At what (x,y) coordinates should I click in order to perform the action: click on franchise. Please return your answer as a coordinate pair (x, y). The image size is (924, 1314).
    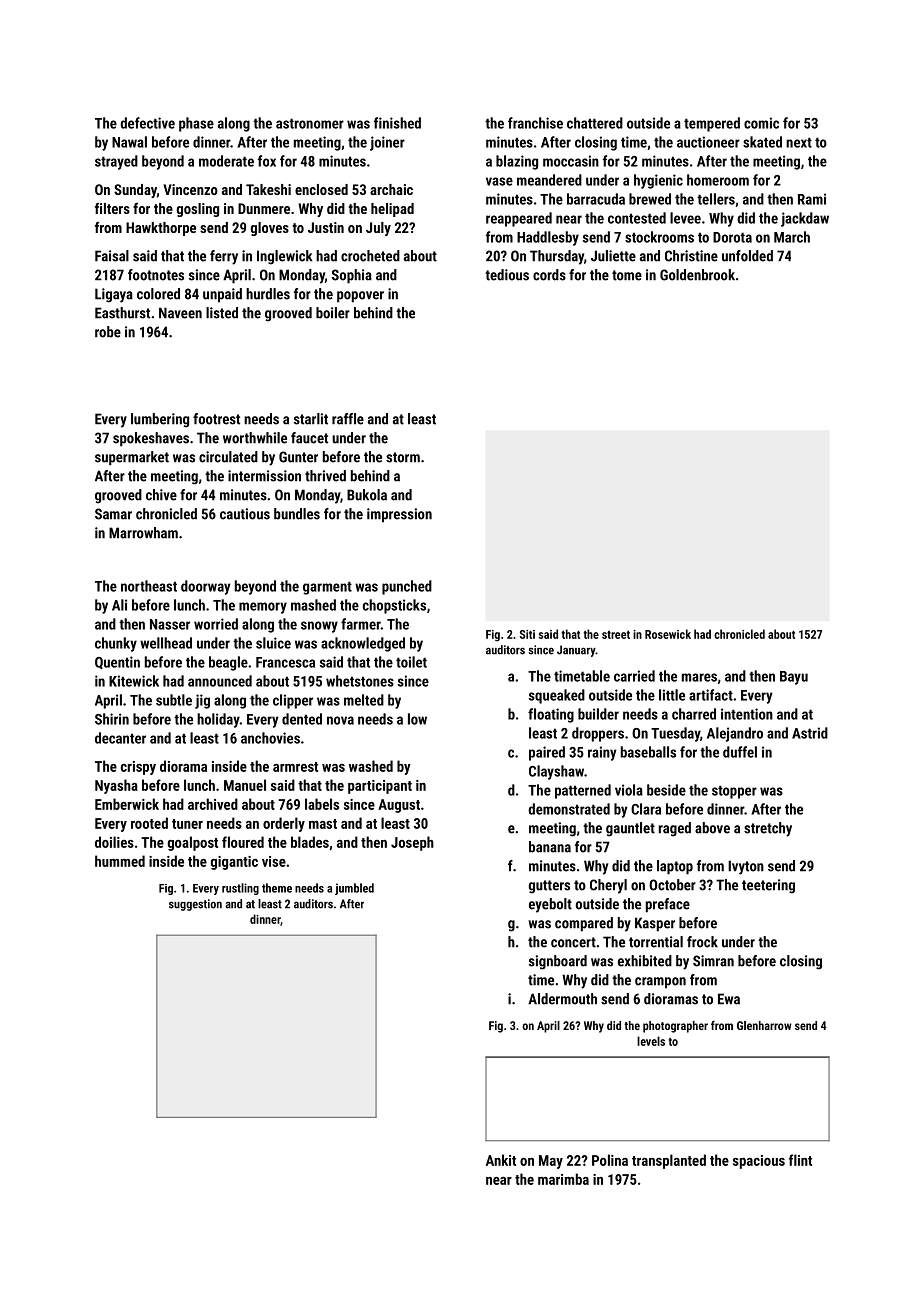
    Looking at the image, I should click on (535, 123).
